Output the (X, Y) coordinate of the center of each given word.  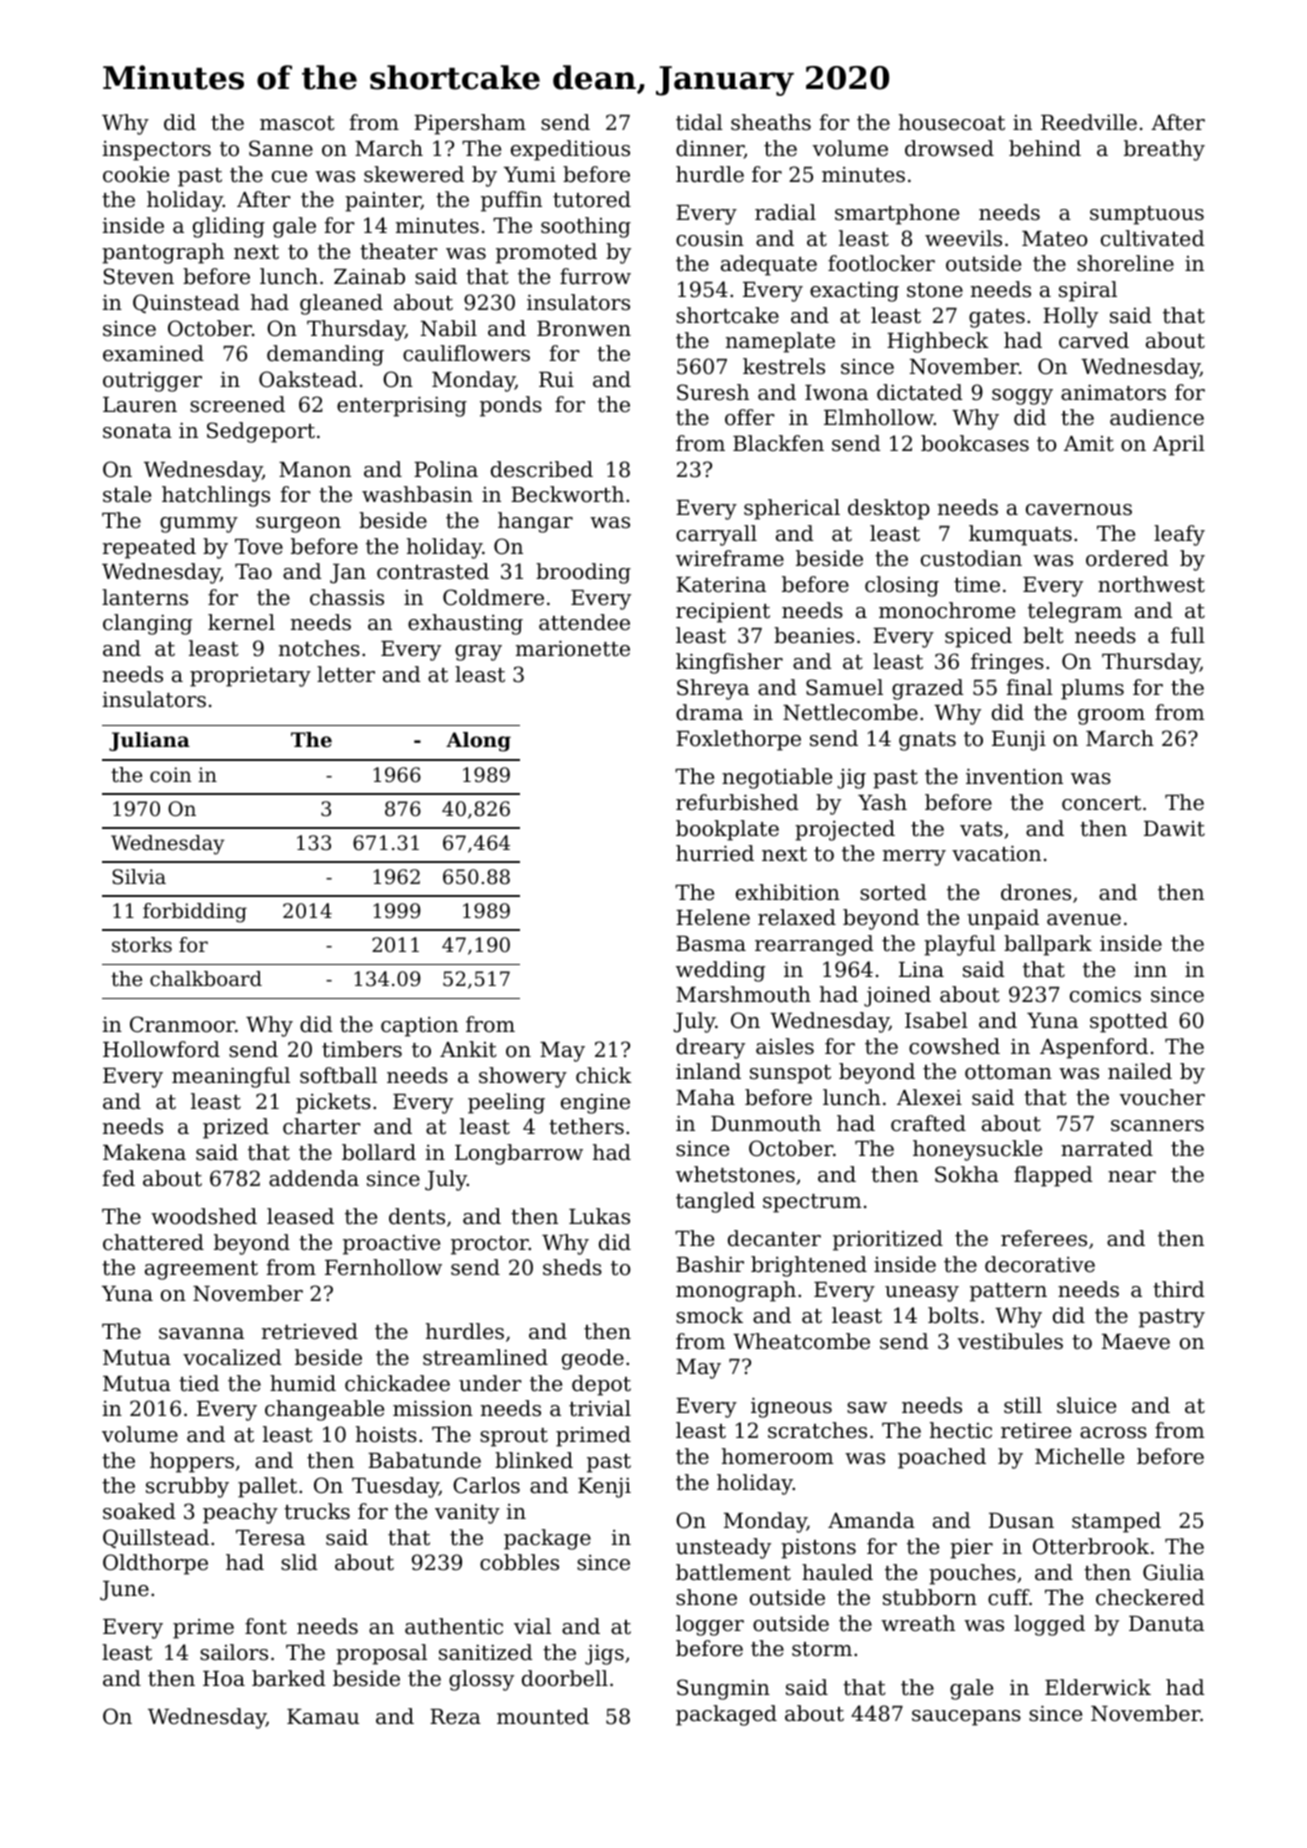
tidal (699, 122)
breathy (1164, 150)
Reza (455, 1717)
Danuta (1166, 1624)
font (266, 1626)
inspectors (157, 151)
